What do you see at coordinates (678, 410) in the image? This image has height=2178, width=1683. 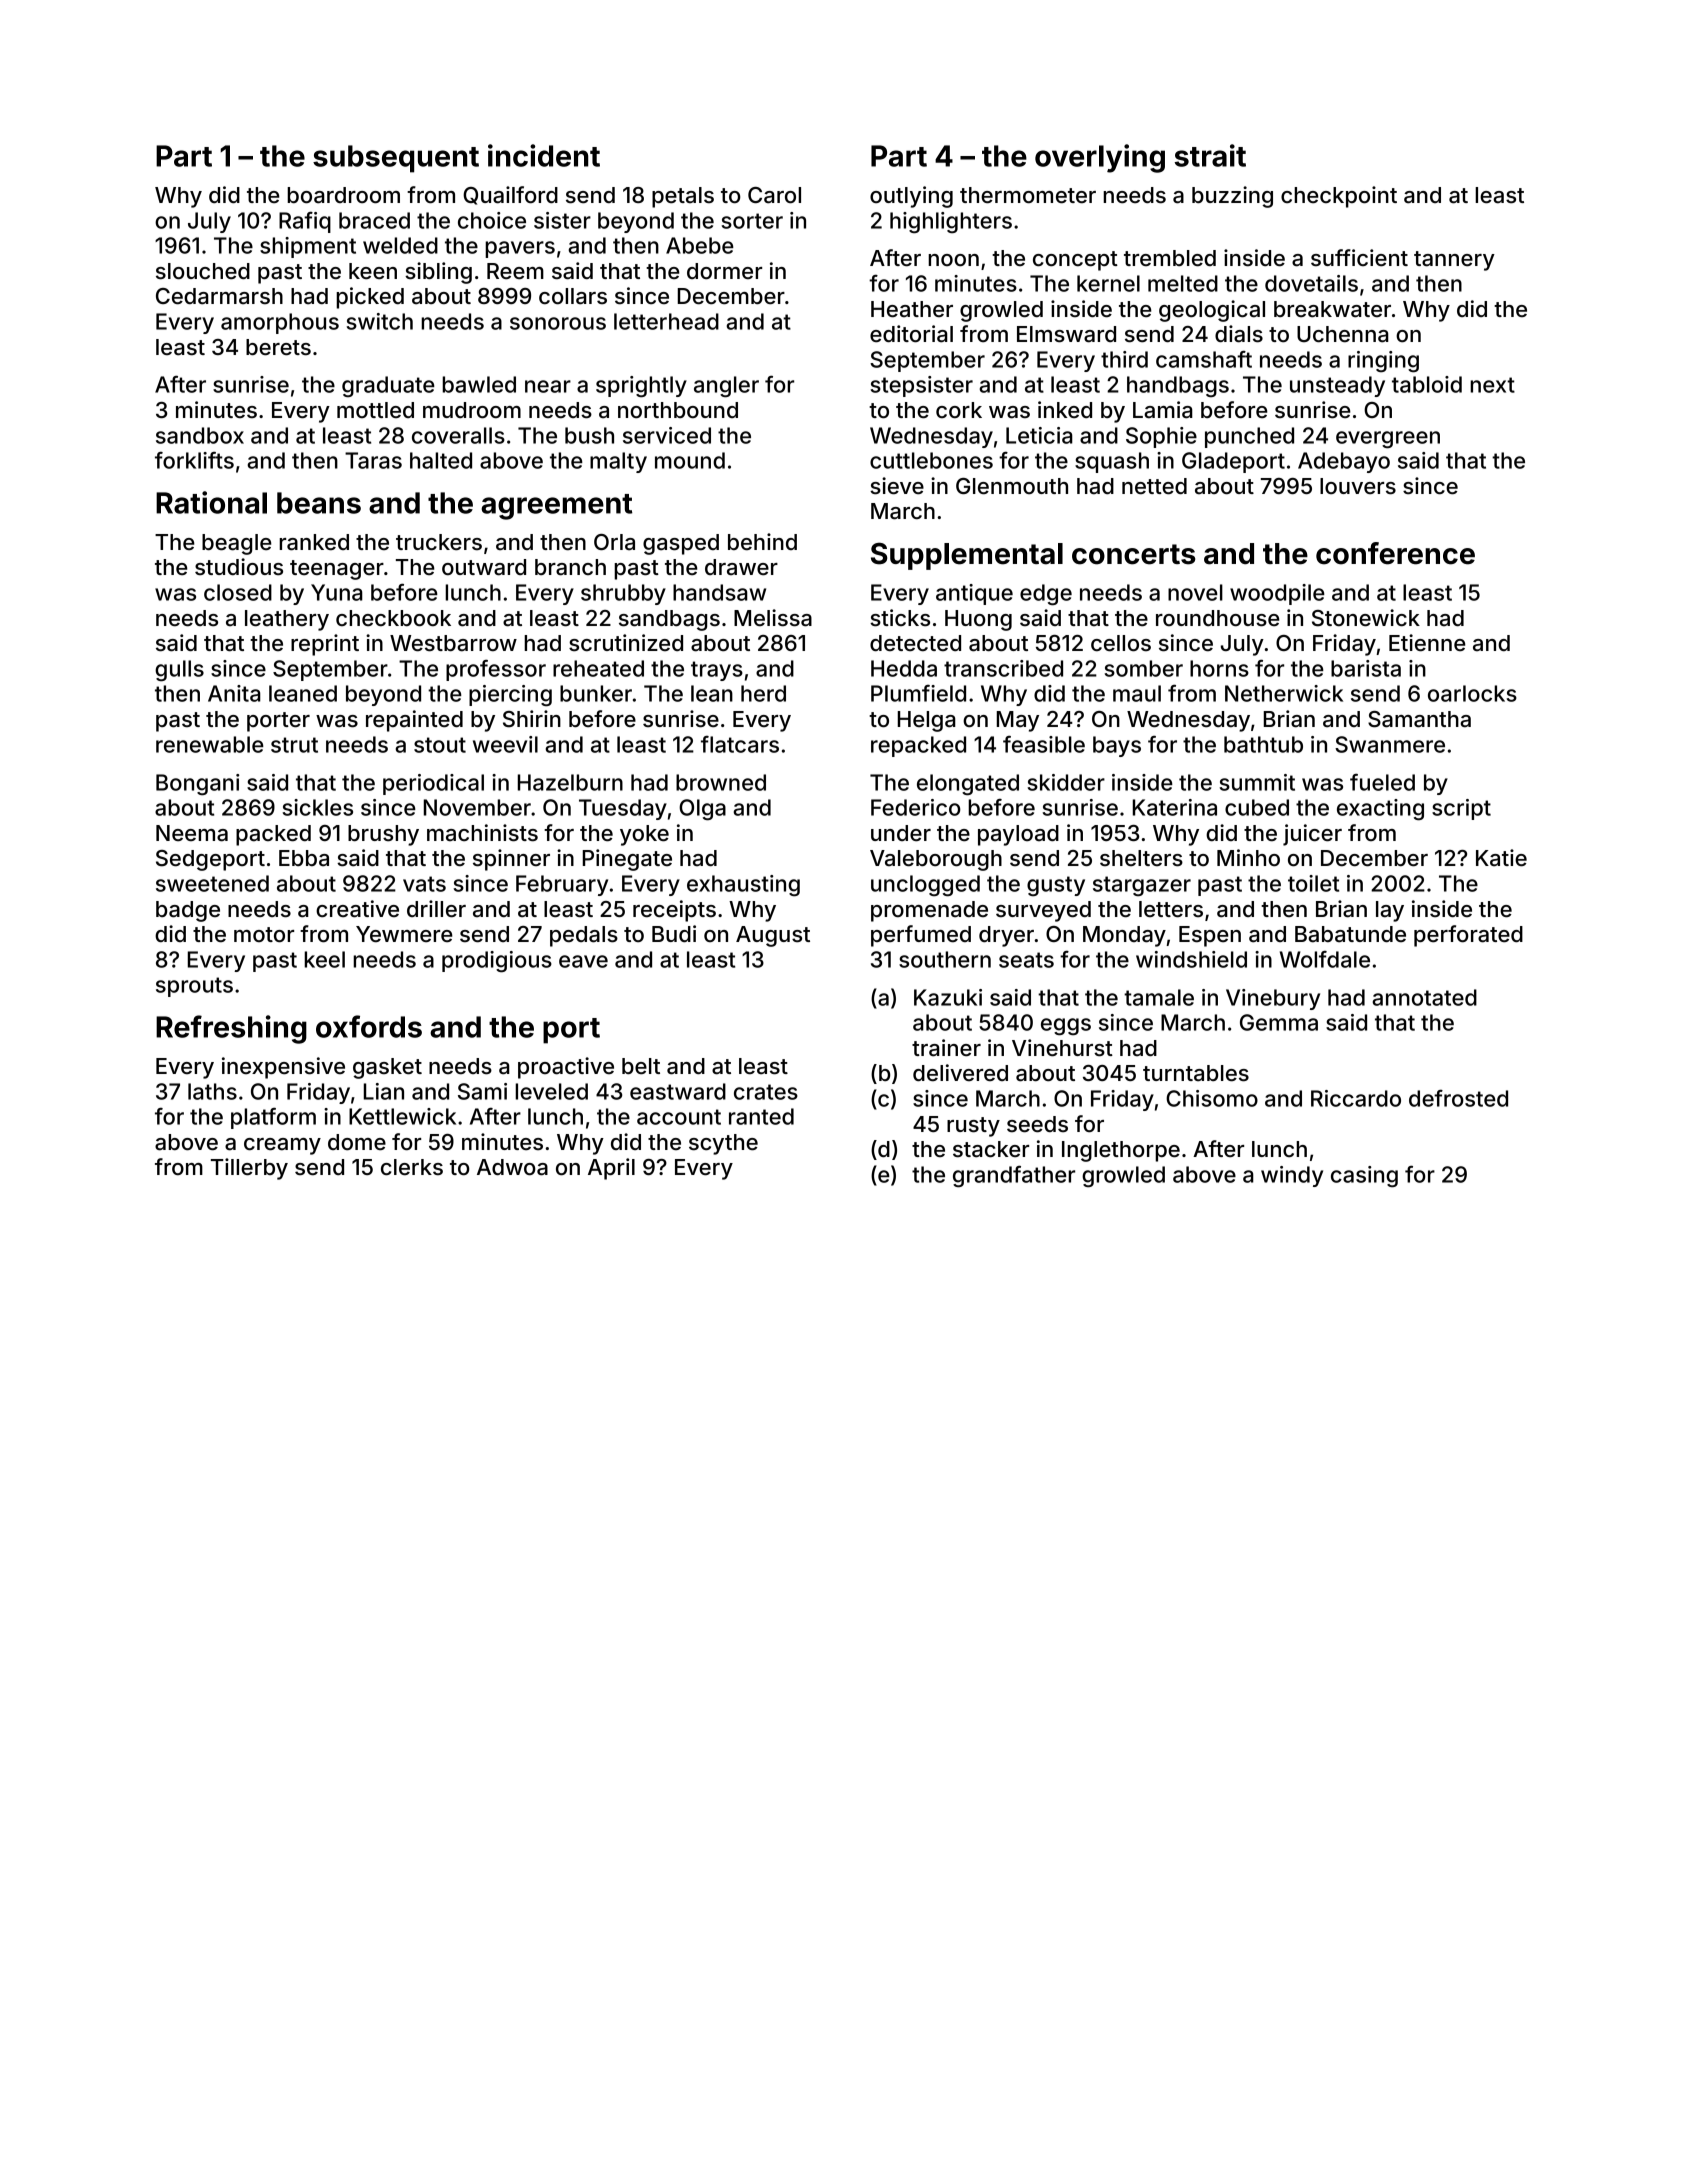 I see `northbound` at bounding box center [678, 410].
